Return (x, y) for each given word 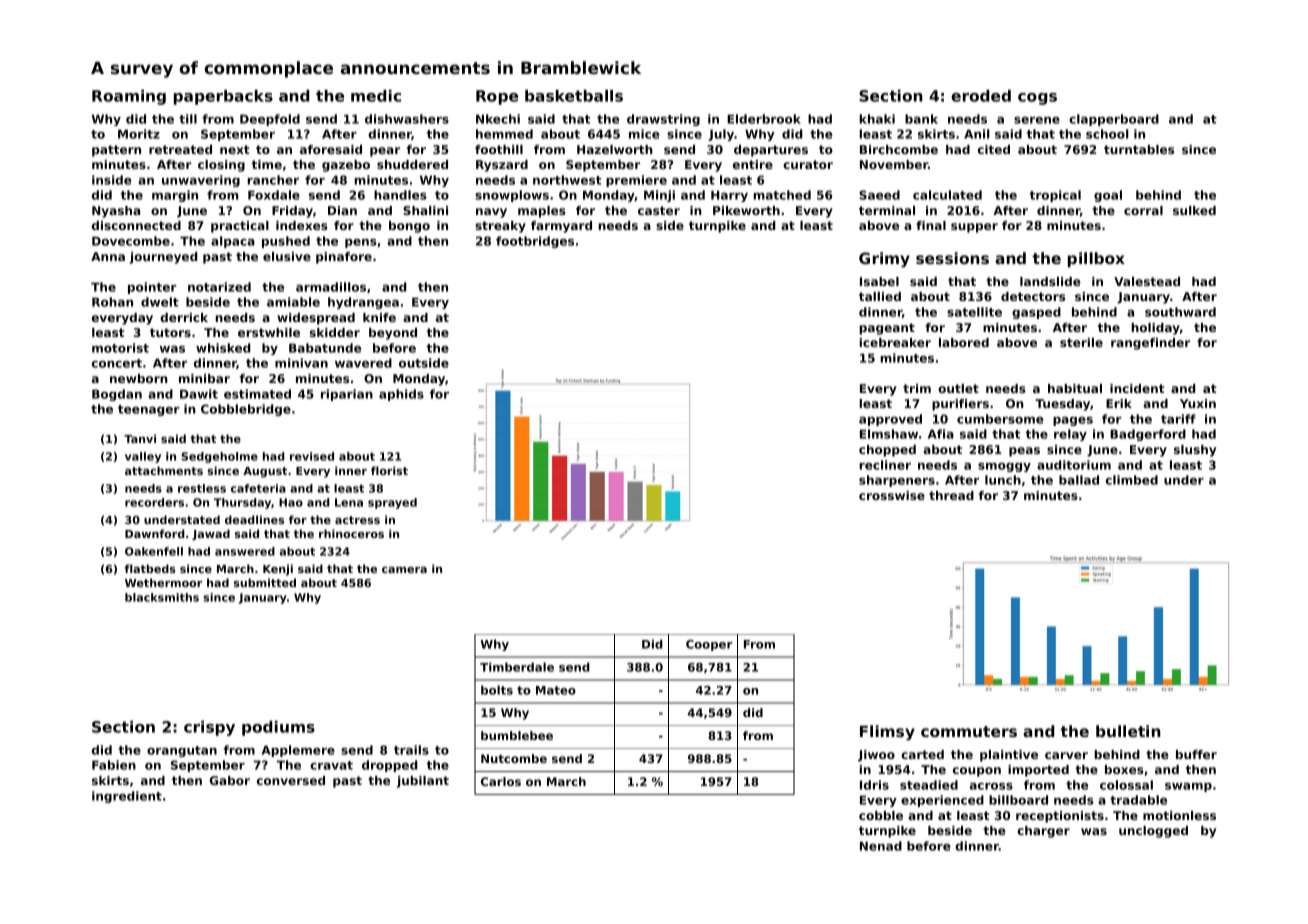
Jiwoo (876, 756)
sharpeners (897, 481)
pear (385, 152)
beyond (393, 334)
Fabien (114, 765)
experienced (942, 801)
